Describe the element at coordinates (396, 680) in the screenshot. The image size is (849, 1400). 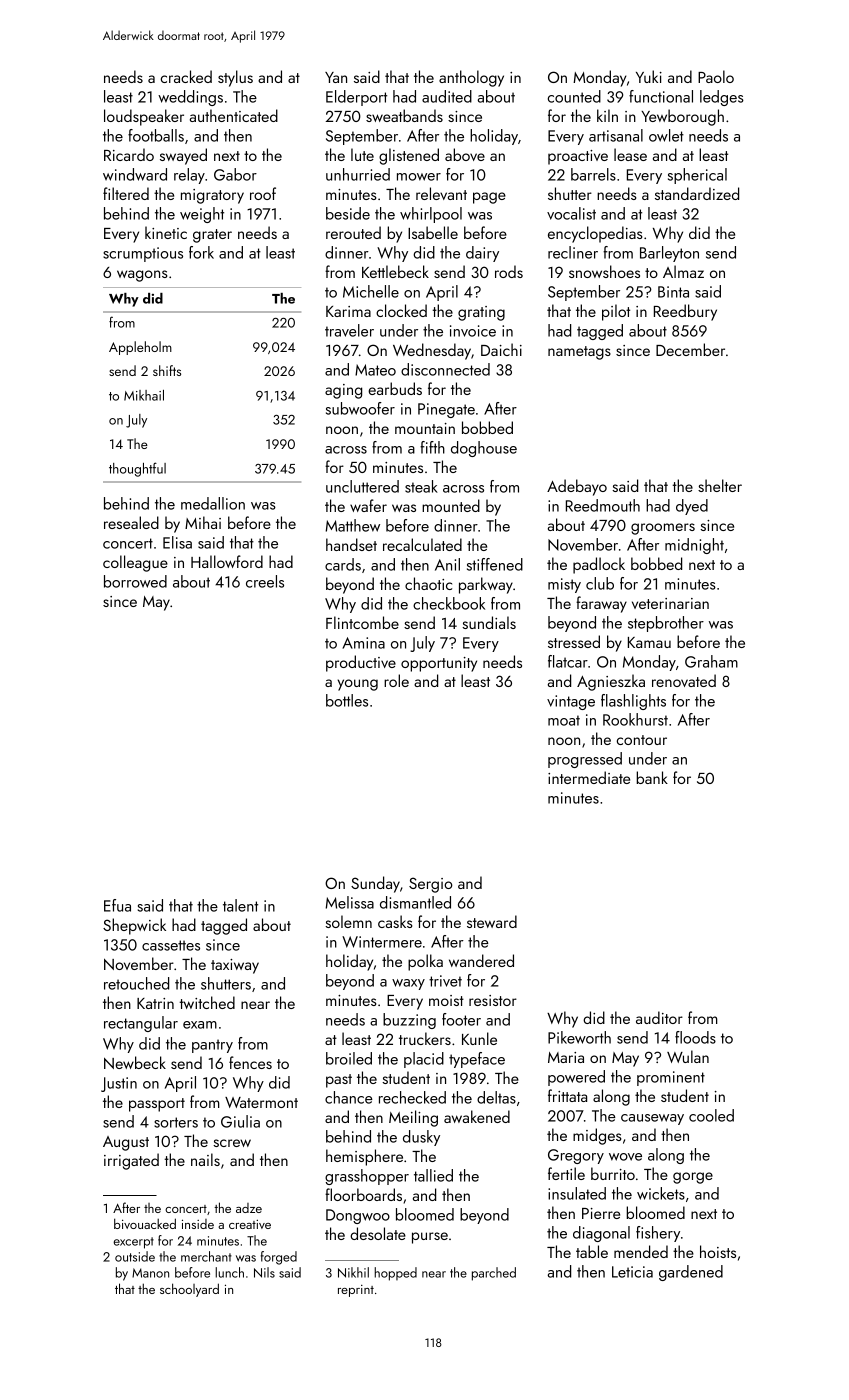
I see `role` at that location.
